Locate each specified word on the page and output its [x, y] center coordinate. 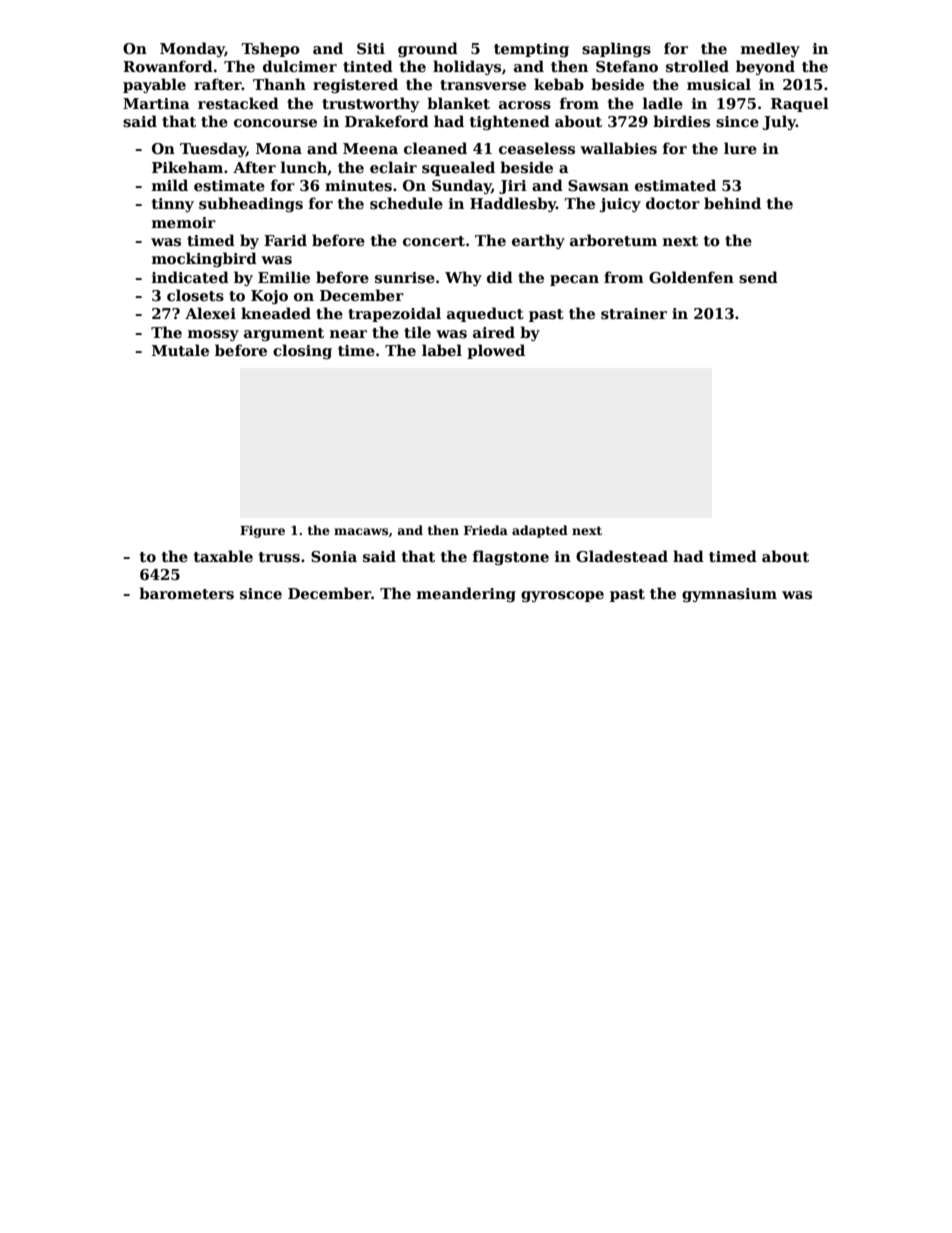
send [758, 277]
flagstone [511, 557]
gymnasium [729, 595]
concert [434, 241]
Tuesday [213, 149]
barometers [186, 593]
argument [284, 334]
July [779, 122]
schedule [406, 203]
